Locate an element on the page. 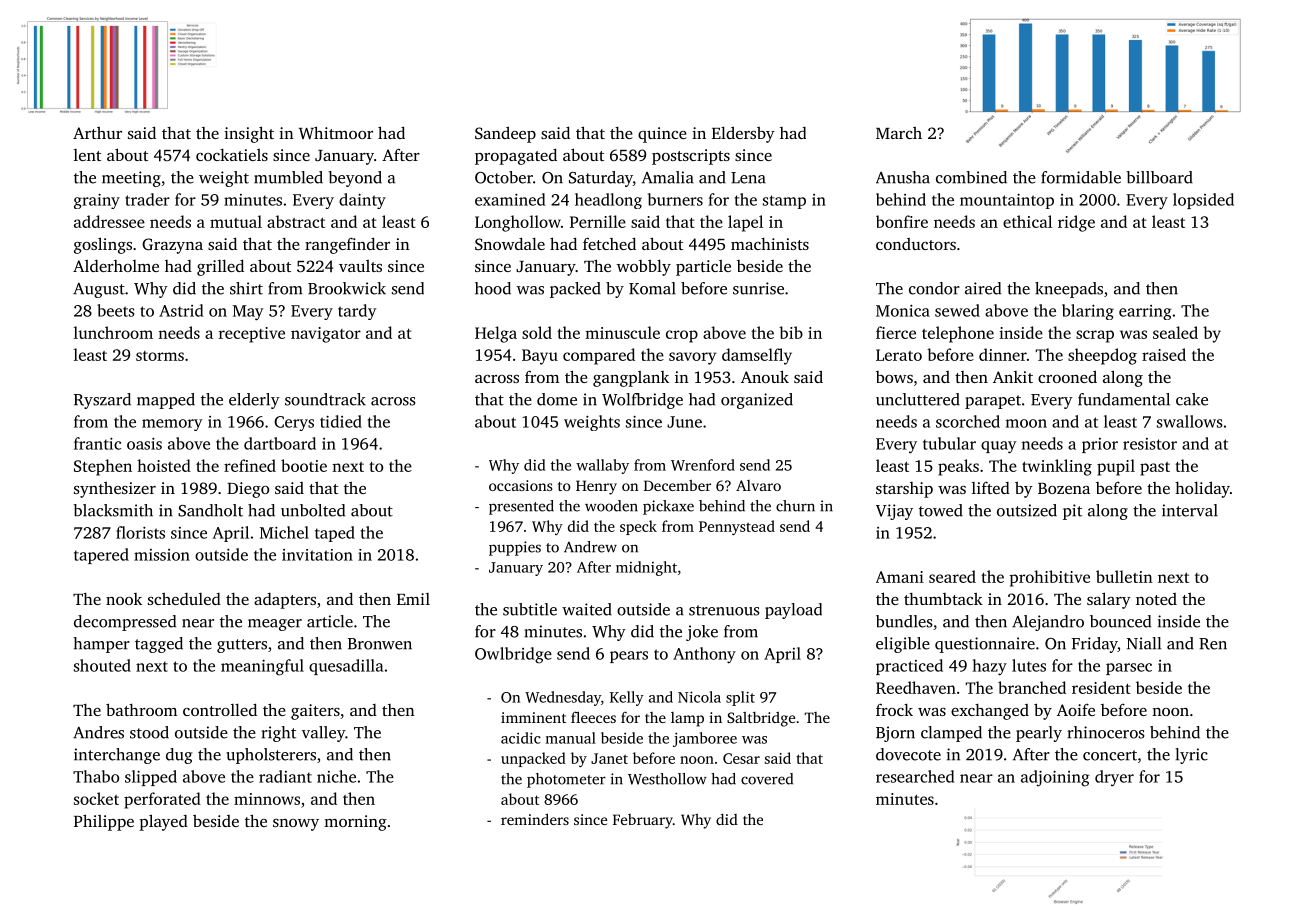  combined is located at coordinates (971, 177).
